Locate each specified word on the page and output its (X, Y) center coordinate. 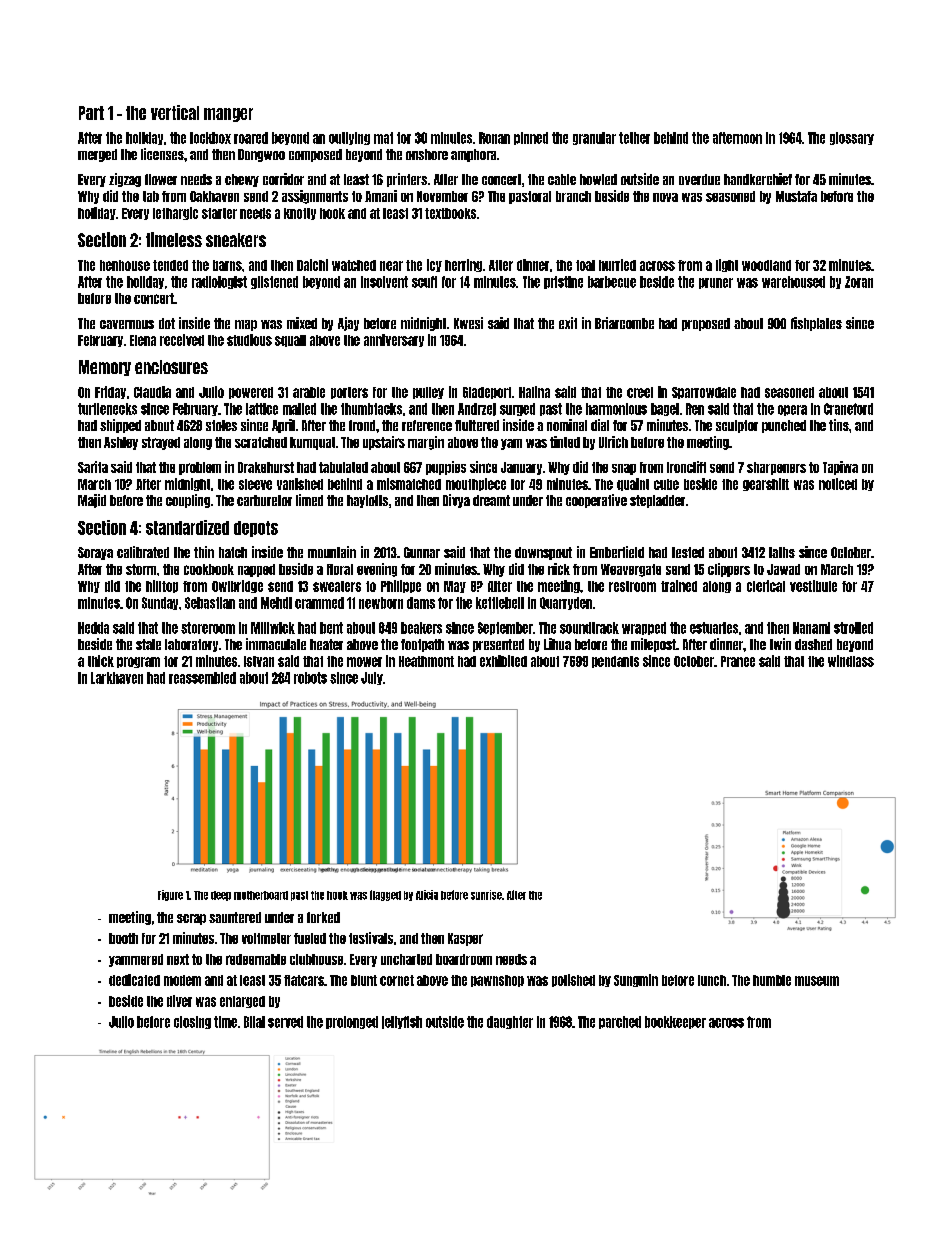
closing (192, 1022)
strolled (853, 628)
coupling (188, 501)
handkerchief (758, 179)
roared (251, 138)
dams (421, 603)
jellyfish (402, 1022)
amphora (473, 155)
